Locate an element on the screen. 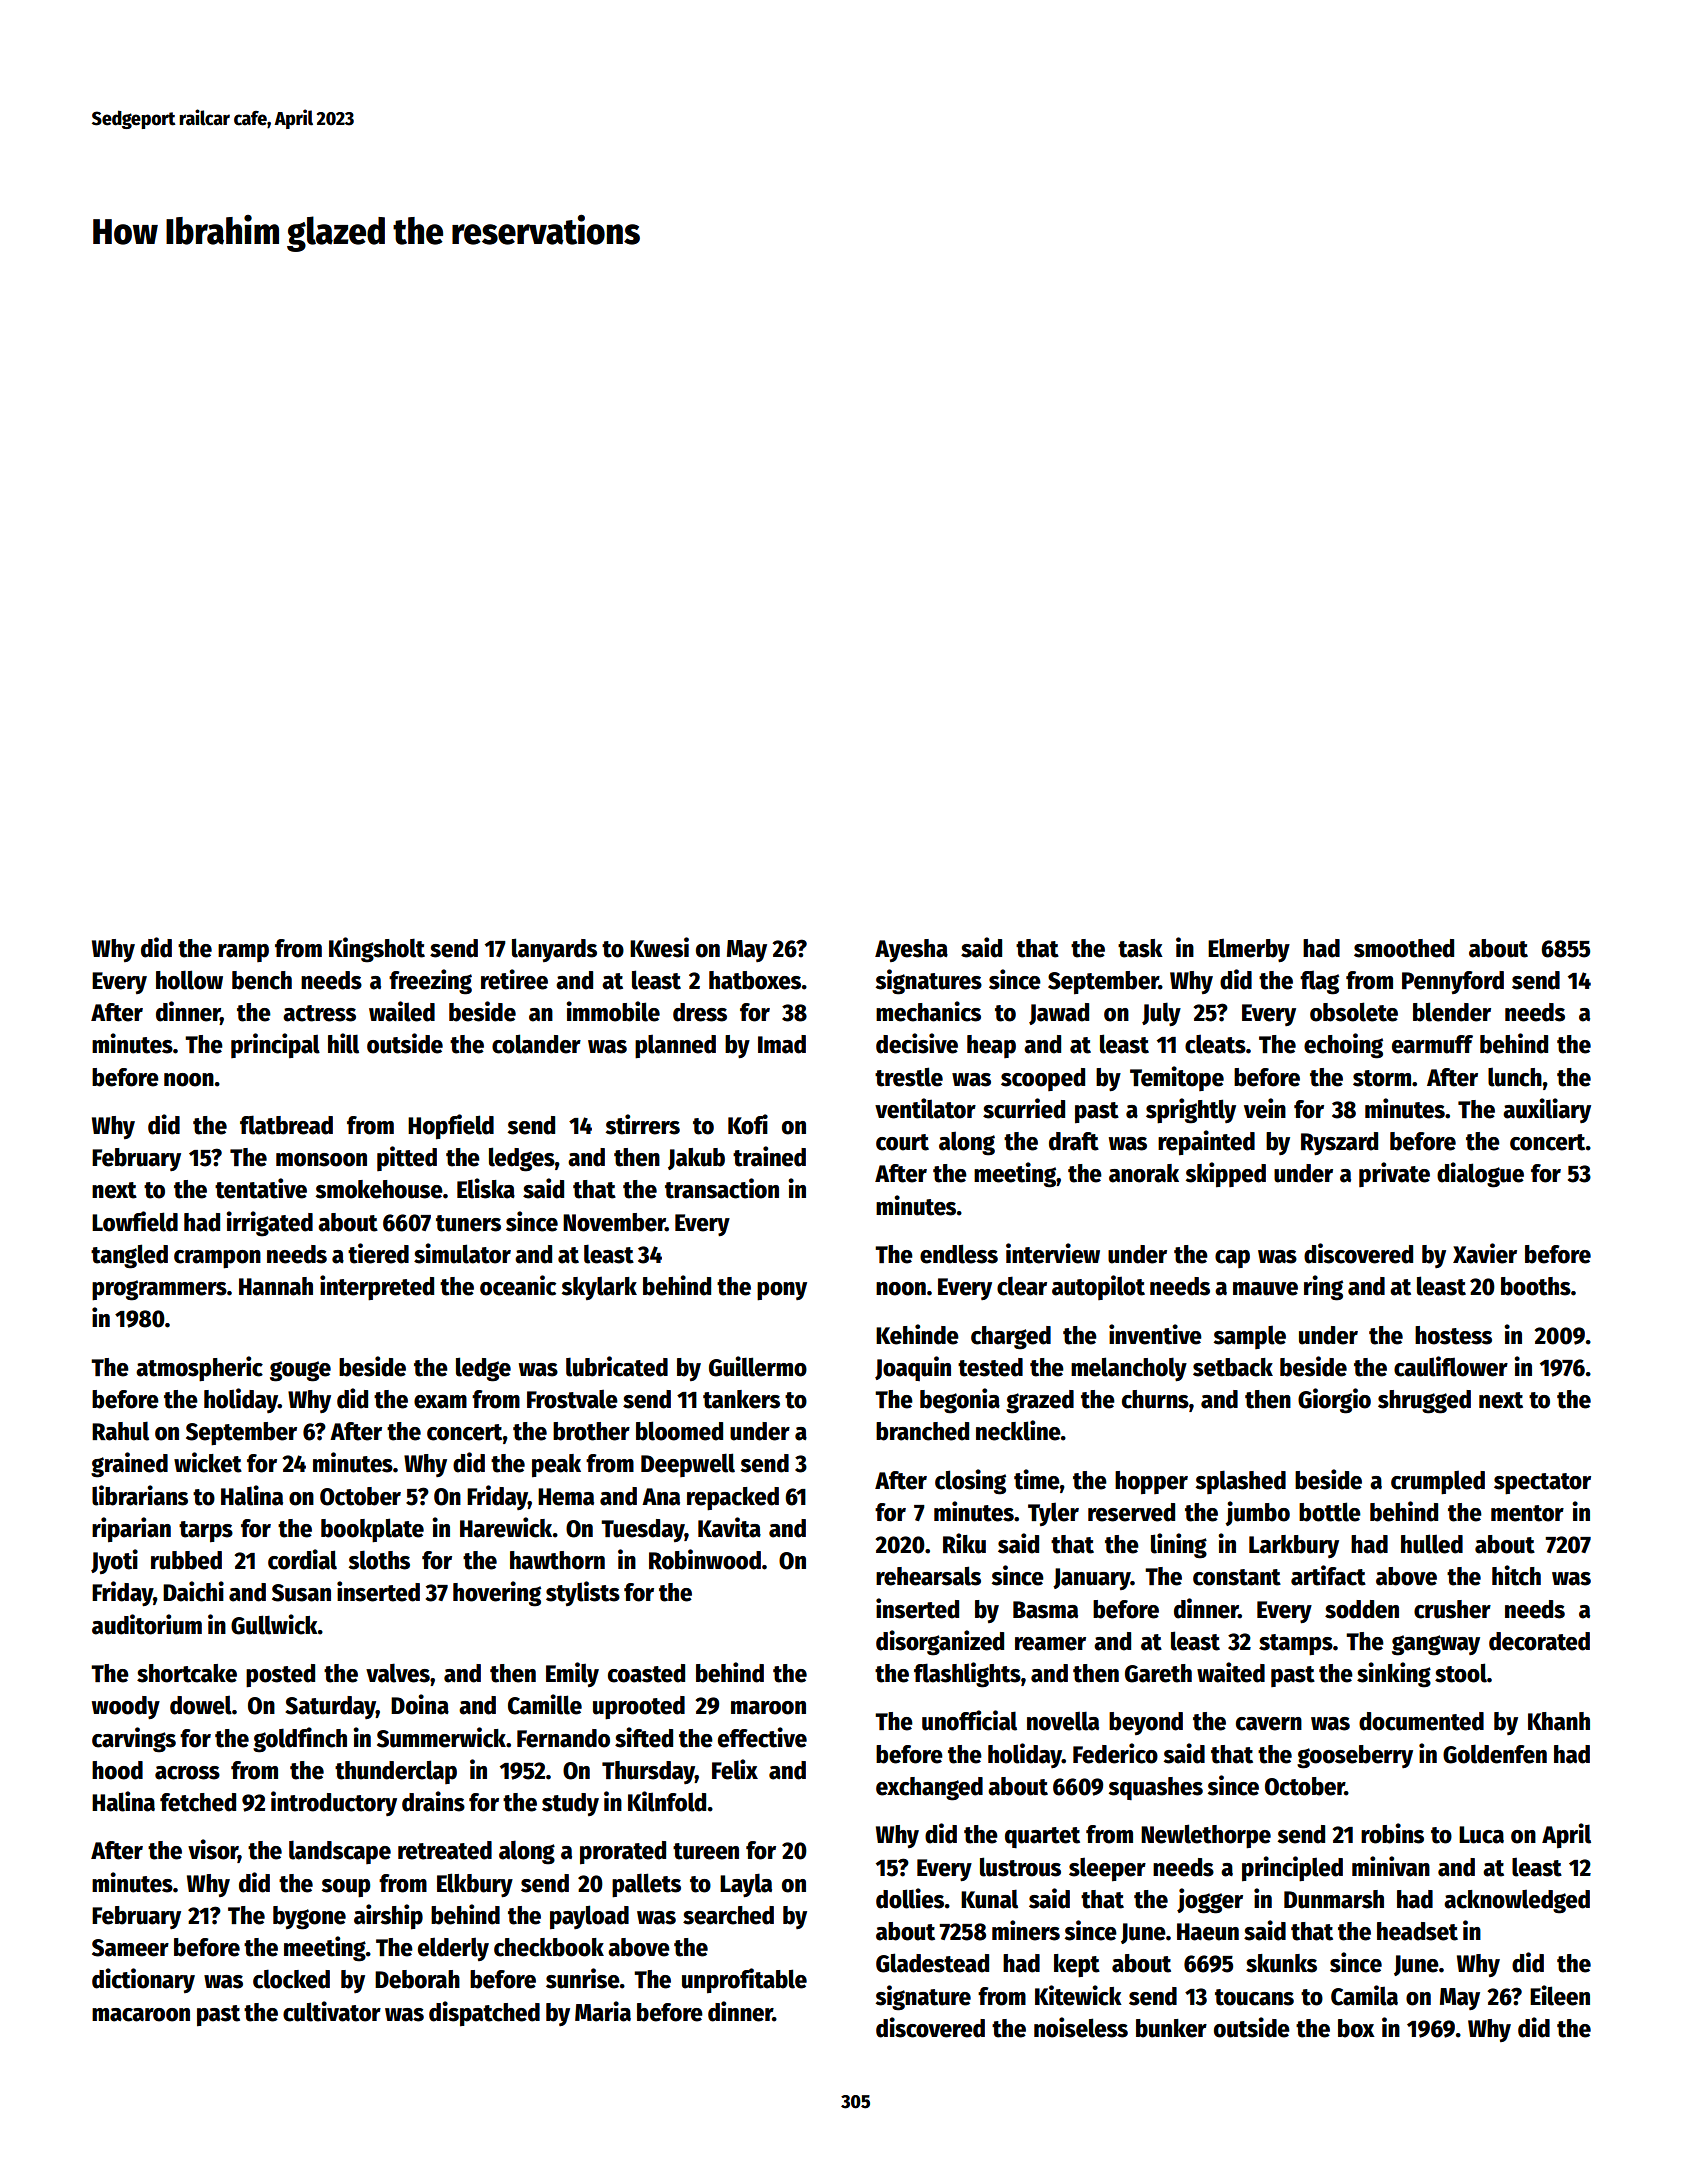 The image size is (1683, 2178). flashlights is located at coordinates (967, 1675).
